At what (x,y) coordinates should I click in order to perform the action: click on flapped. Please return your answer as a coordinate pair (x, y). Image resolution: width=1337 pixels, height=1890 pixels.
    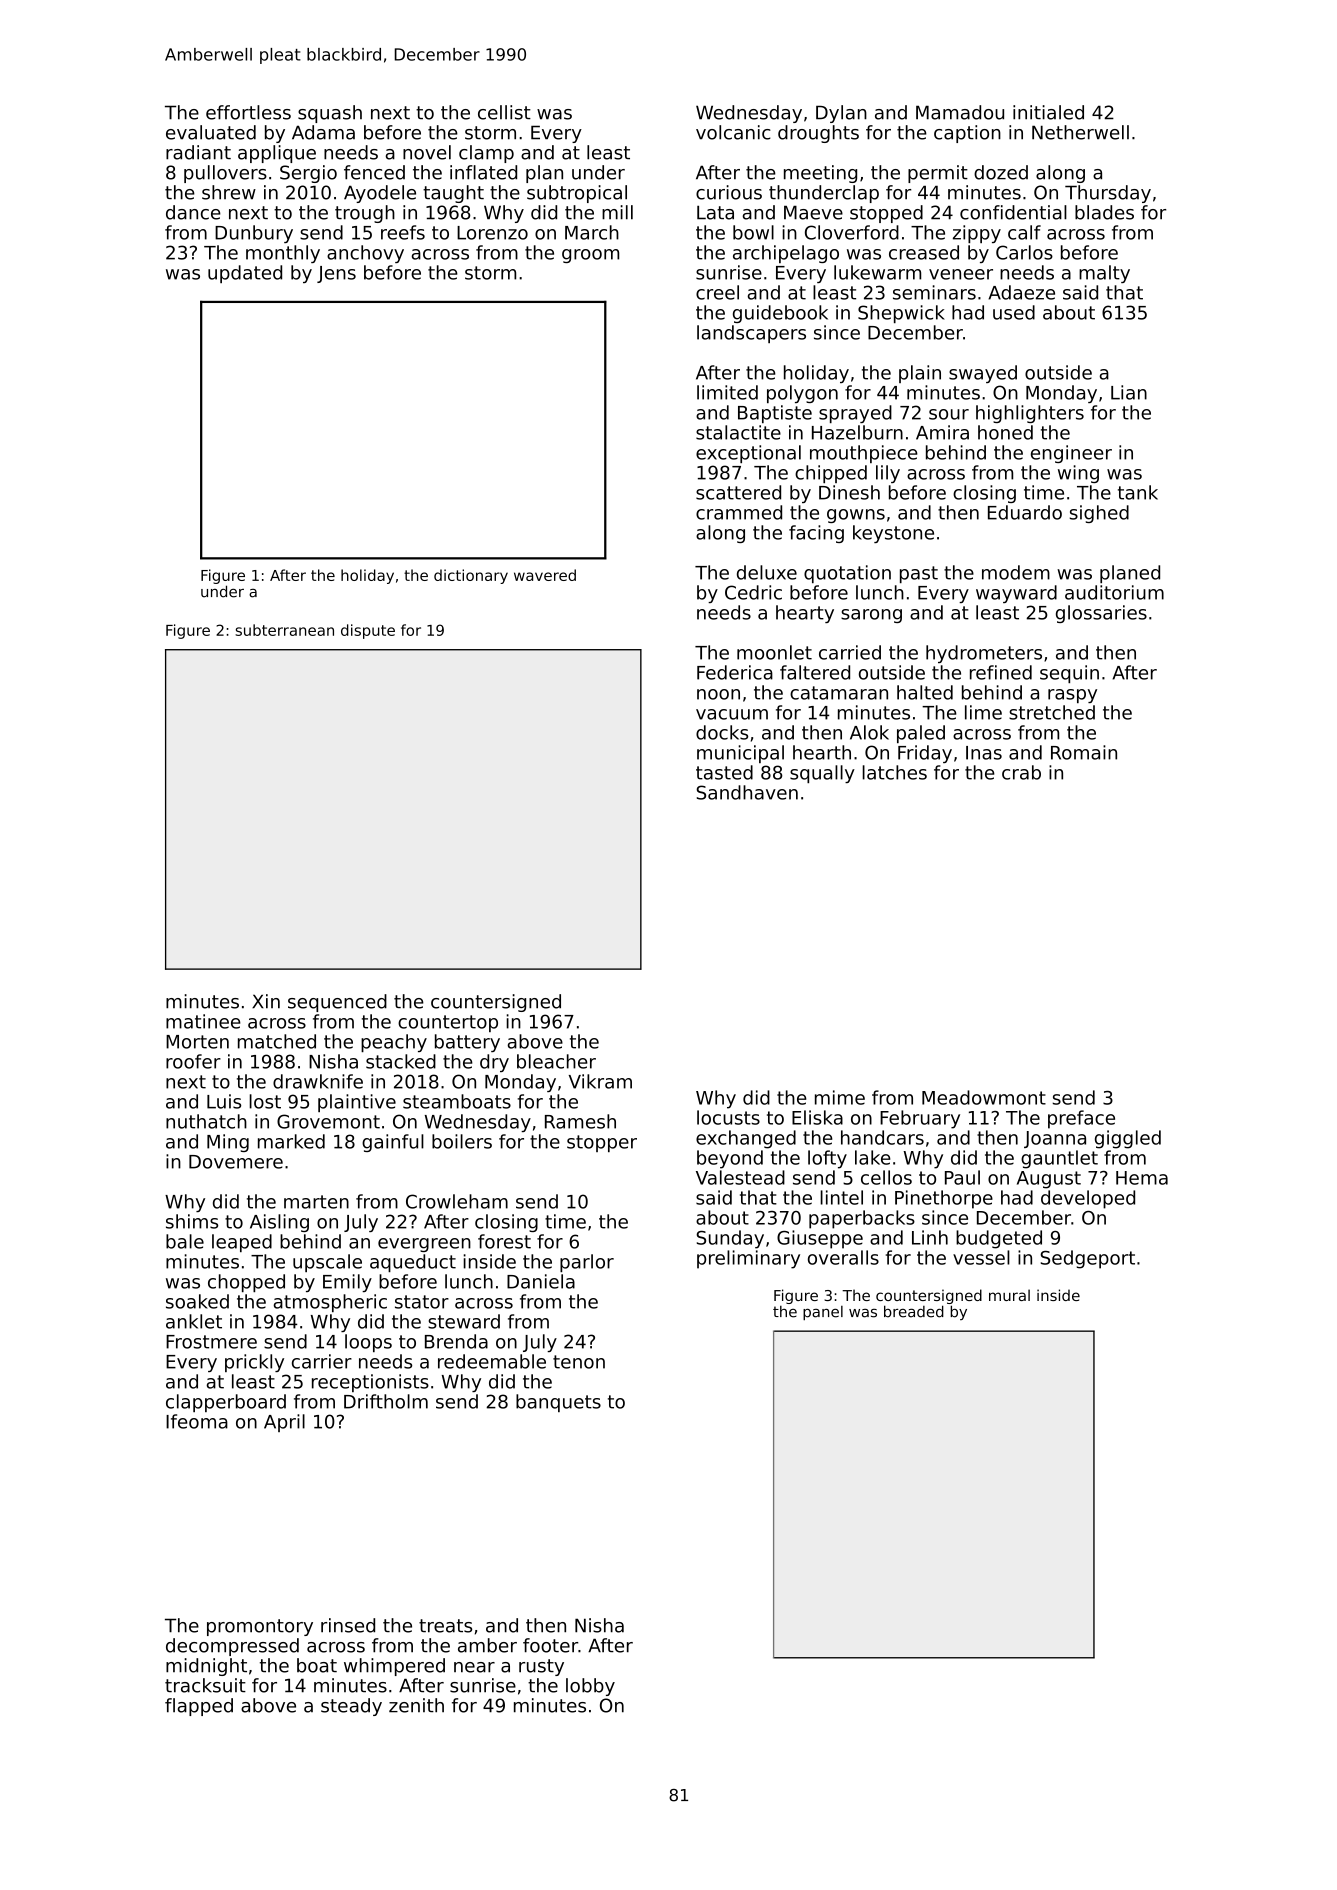
    Looking at the image, I should click on (199, 1707).
